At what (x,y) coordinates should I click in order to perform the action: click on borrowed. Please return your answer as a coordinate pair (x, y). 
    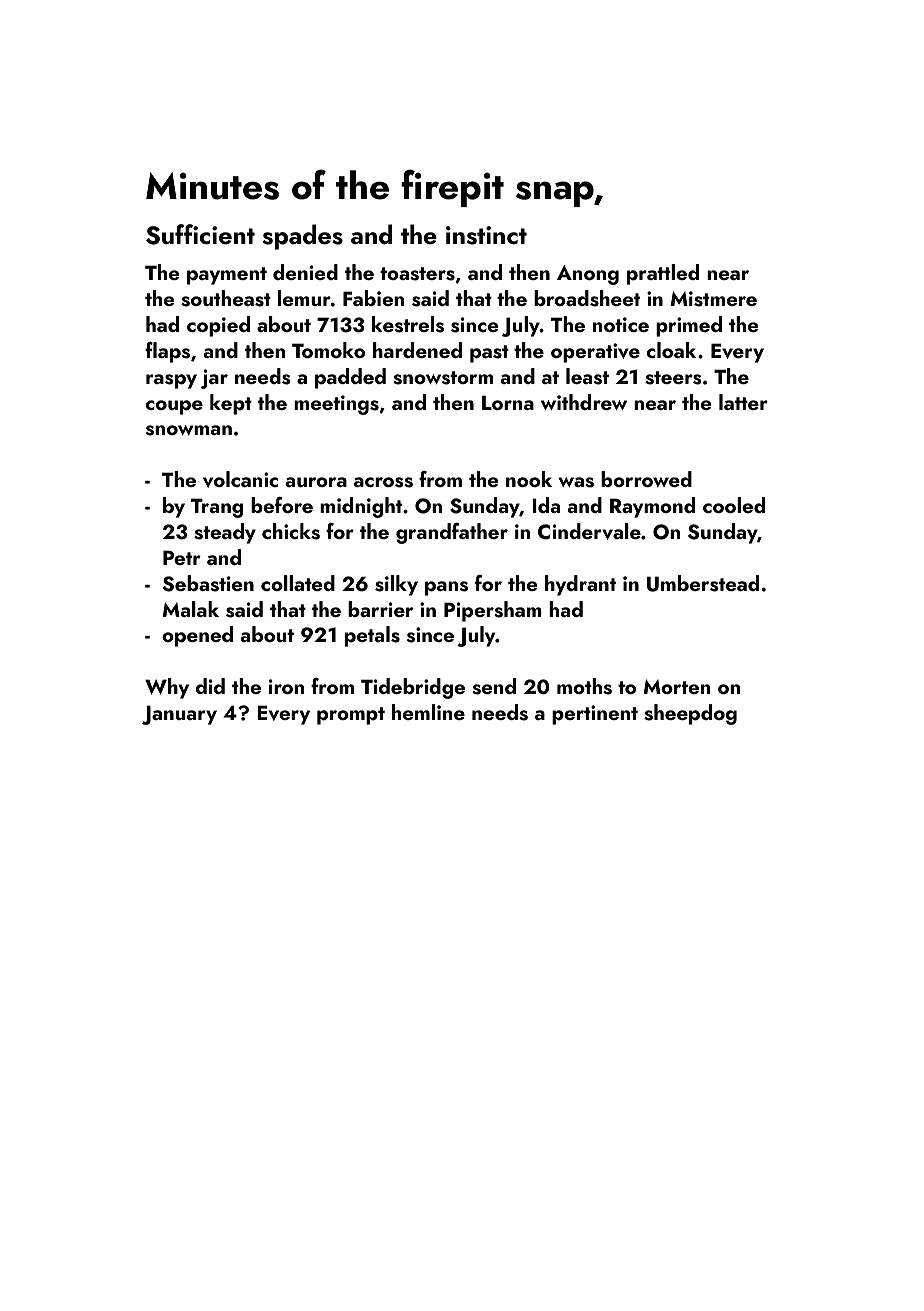
    Looking at the image, I should click on (646, 479).
